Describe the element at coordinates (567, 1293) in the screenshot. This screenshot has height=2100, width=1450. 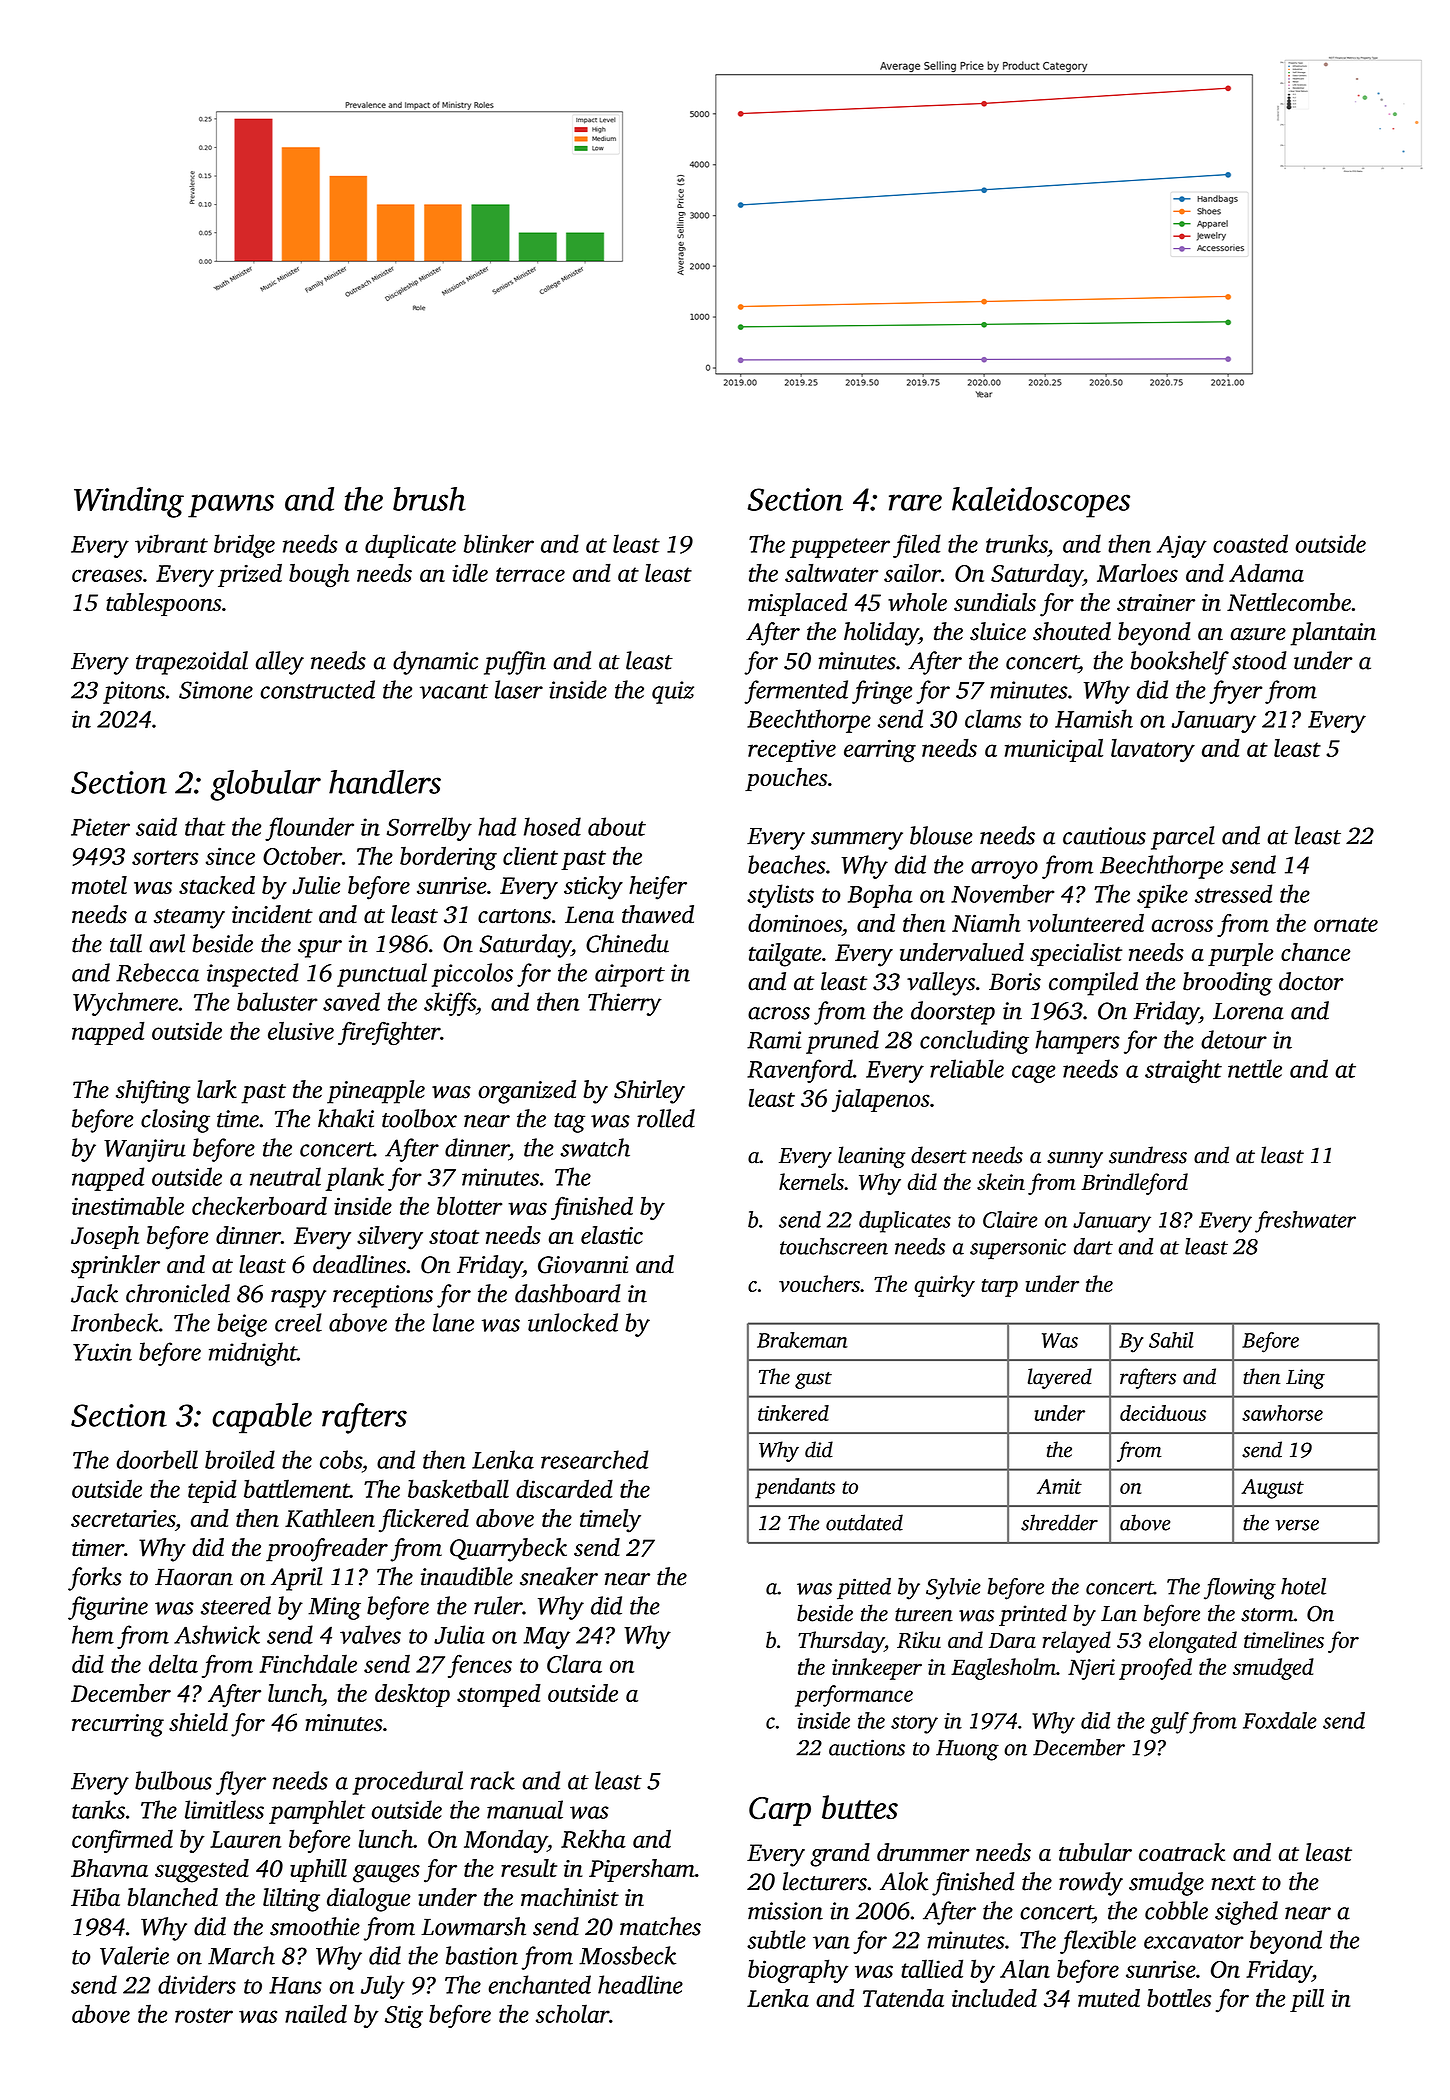
I see `dashboard` at that location.
